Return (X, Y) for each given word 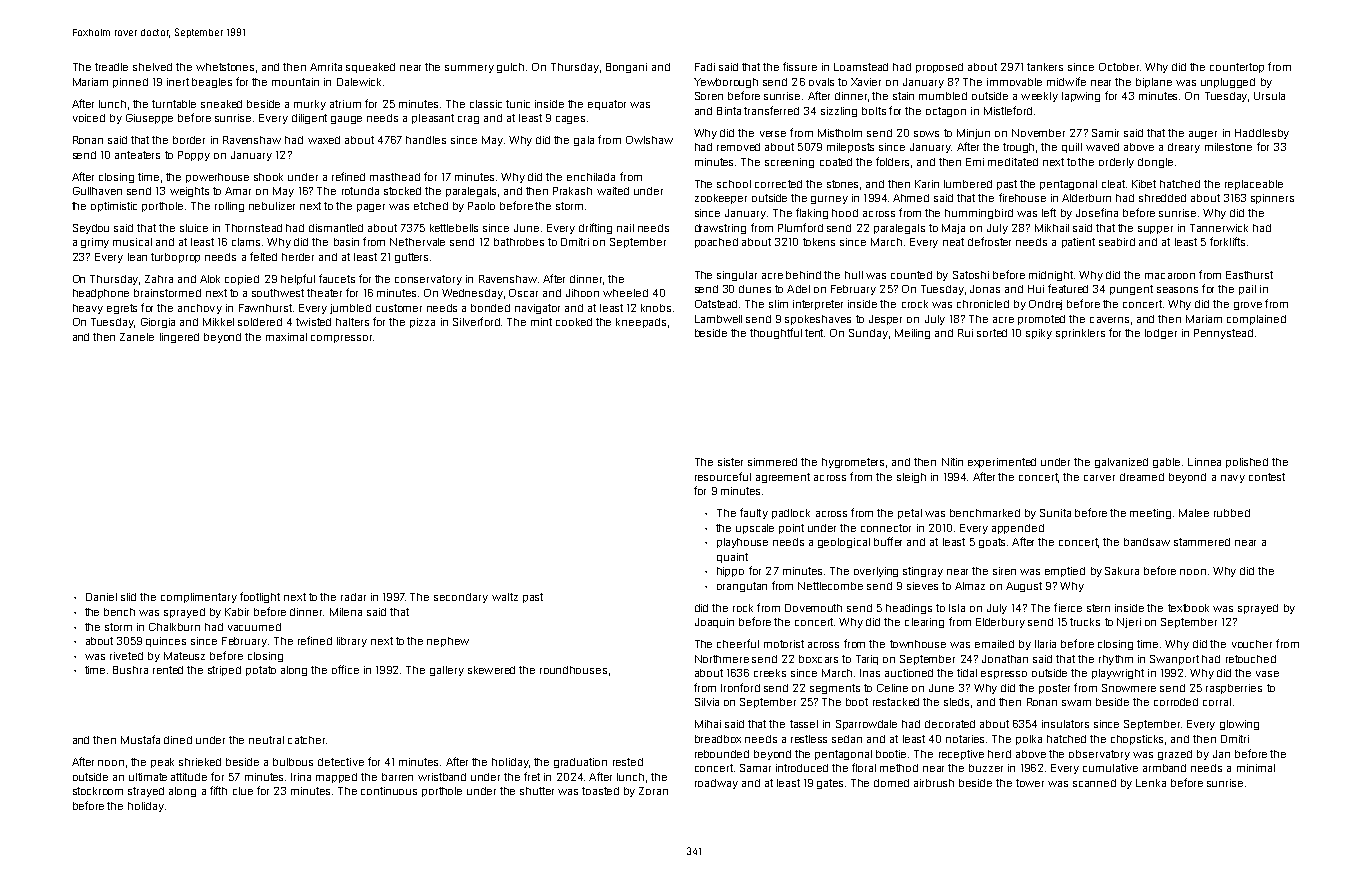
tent (815, 333)
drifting (595, 228)
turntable (174, 104)
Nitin (952, 462)
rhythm (1116, 660)
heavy (88, 309)
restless (809, 739)
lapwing (1081, 97)
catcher (306, 740)
